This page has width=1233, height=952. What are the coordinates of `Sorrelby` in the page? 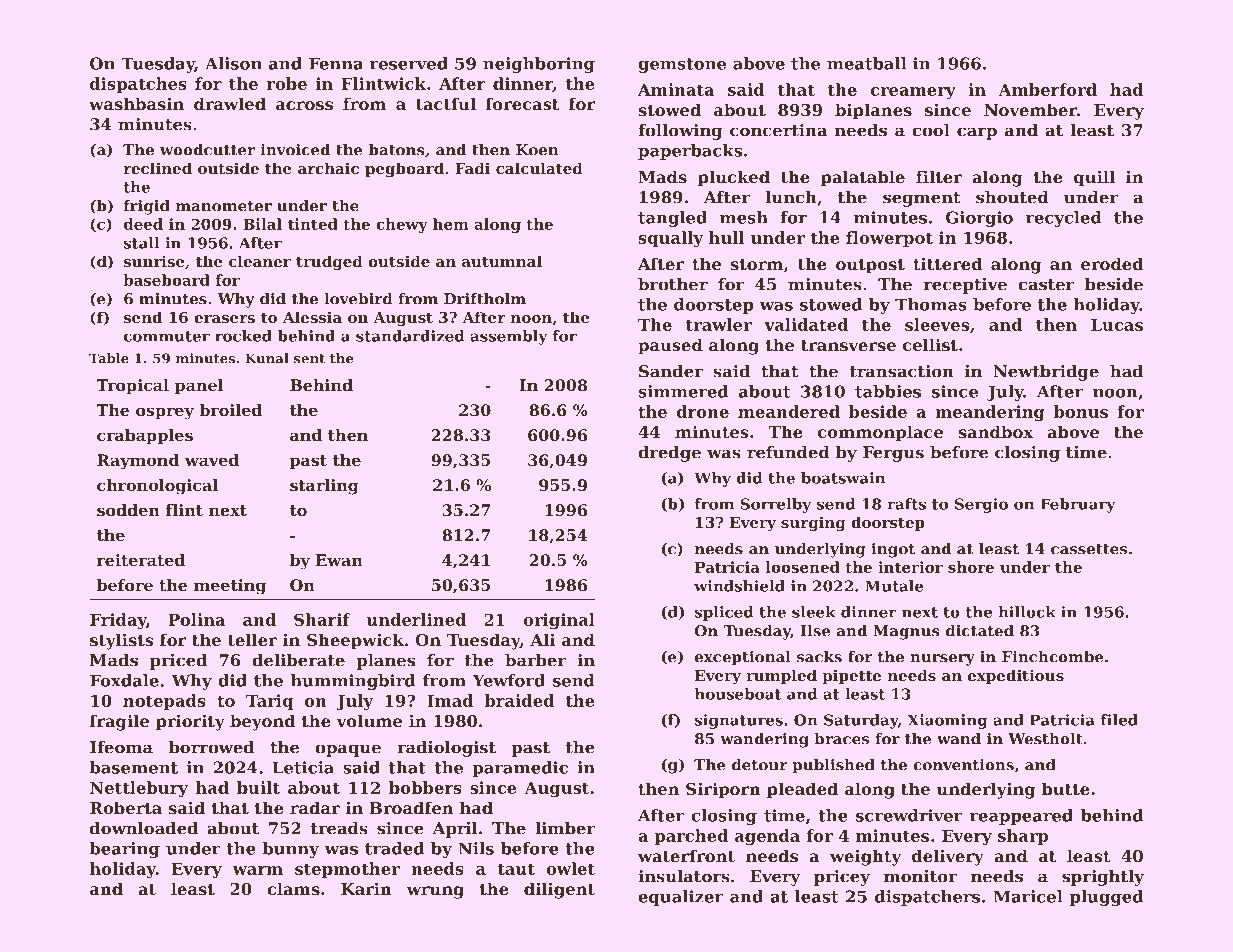 It's located at (776, 505).
